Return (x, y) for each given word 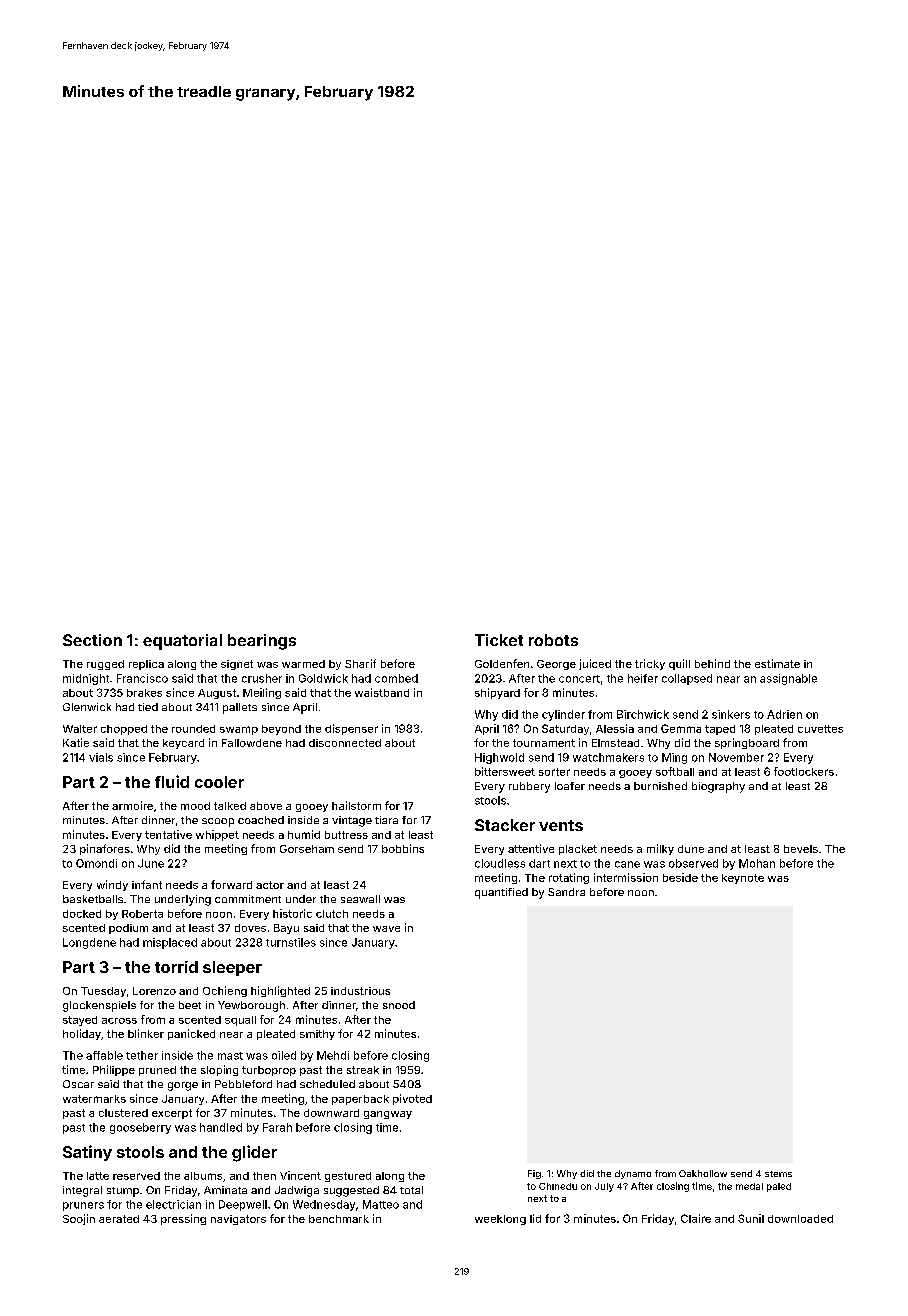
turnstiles (291, 942)
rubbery (529, 787)
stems (778, 1174)
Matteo (381, 1204)
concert (579, 679)
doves (250, 928)
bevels (801, 849)
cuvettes (820, 729)
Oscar (78, 1084)
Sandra (566, 892)
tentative (168, 834)
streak (363, 1070)
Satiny (87, 1153)
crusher (262, 678)
